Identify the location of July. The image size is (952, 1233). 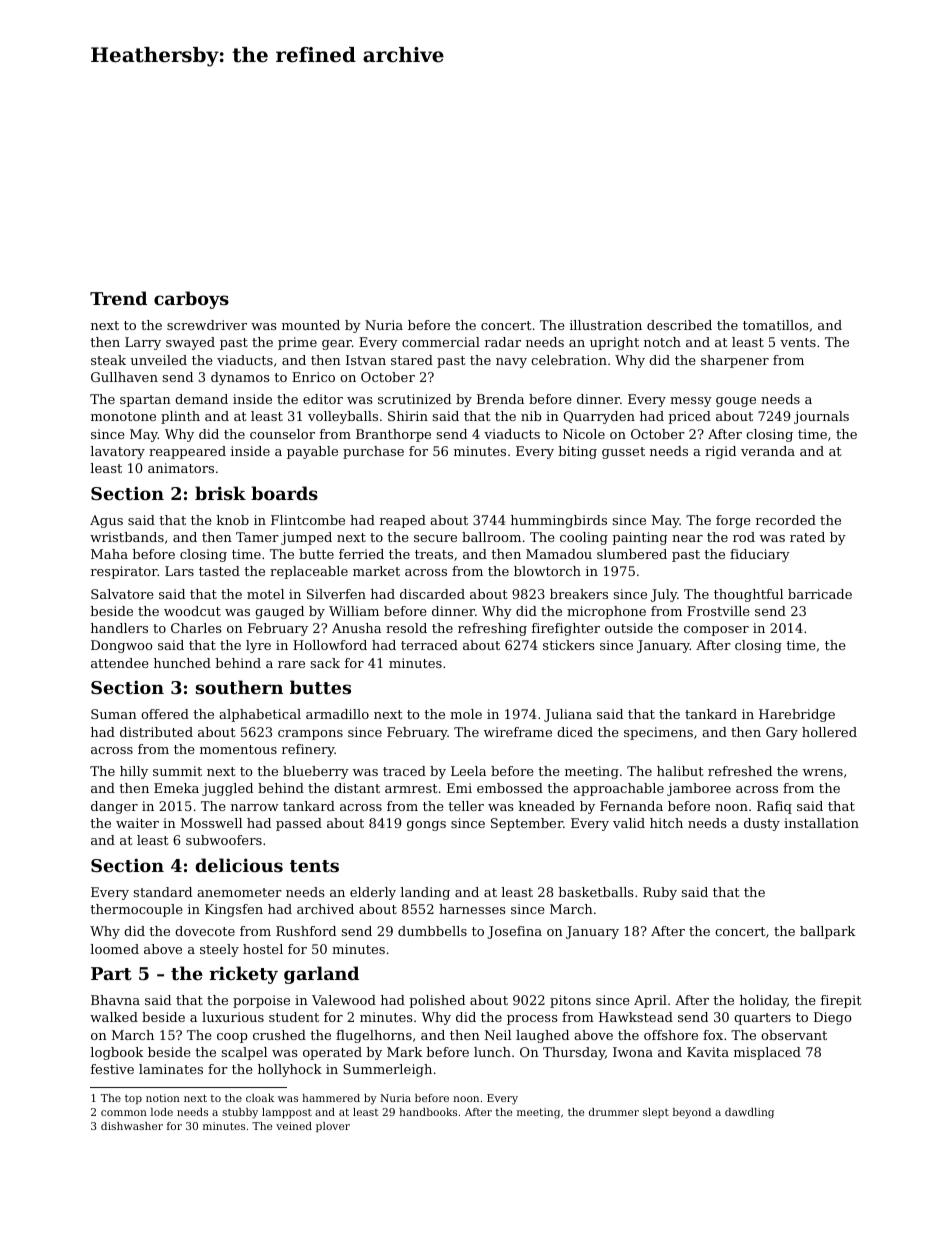
(664, 595).
